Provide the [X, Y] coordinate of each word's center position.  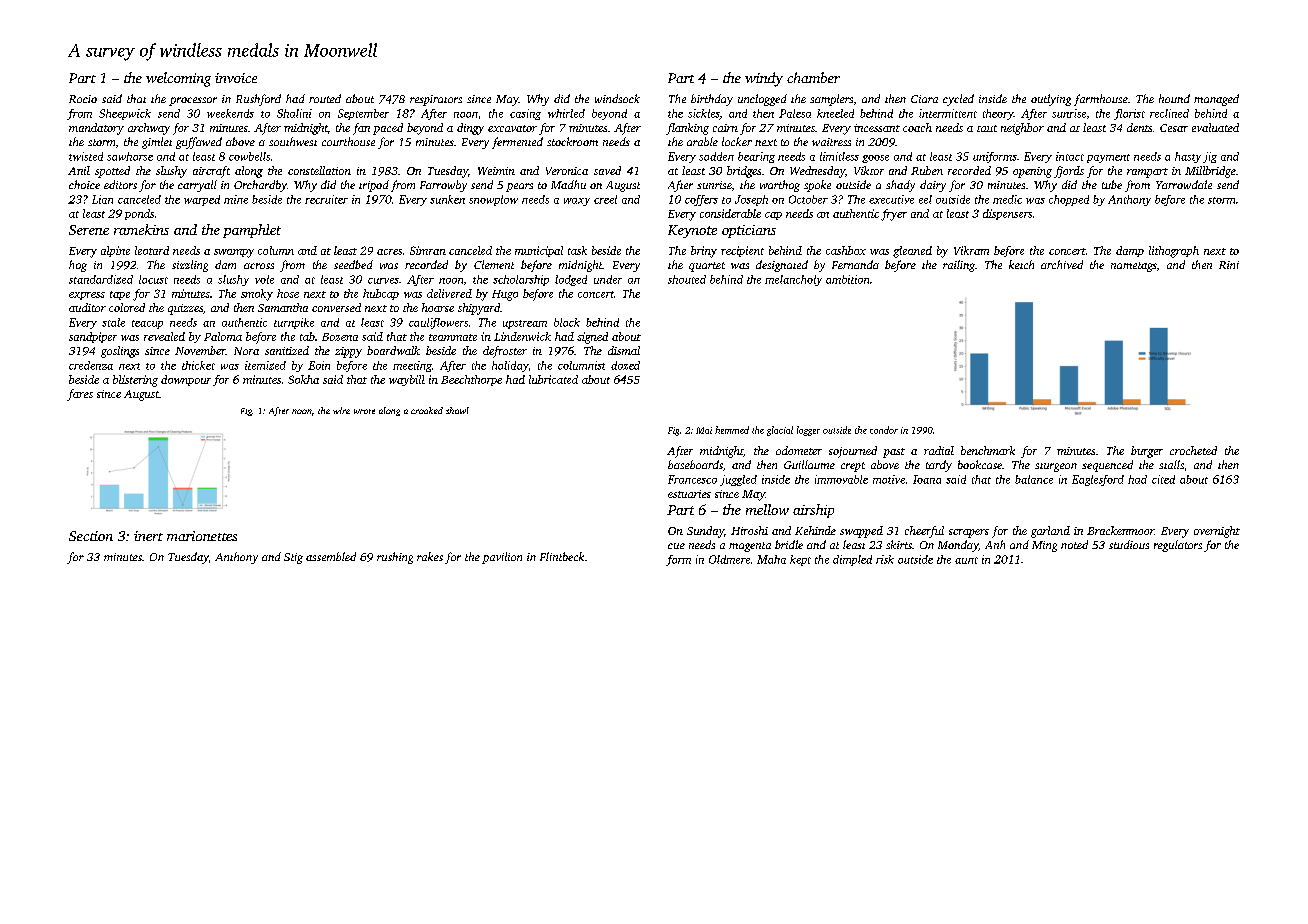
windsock [617, 98]
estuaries [689, 494]
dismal [624, 350]
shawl [457, 410]
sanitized [287, 350]
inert [148, 536]
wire [341, 410]
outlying [1051, 100]
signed [592, 338]
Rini [1229, 265]
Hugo [505, 295]
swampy [234, 253]
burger [1147, 452]
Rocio [83, 99]
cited [1163, 479]
